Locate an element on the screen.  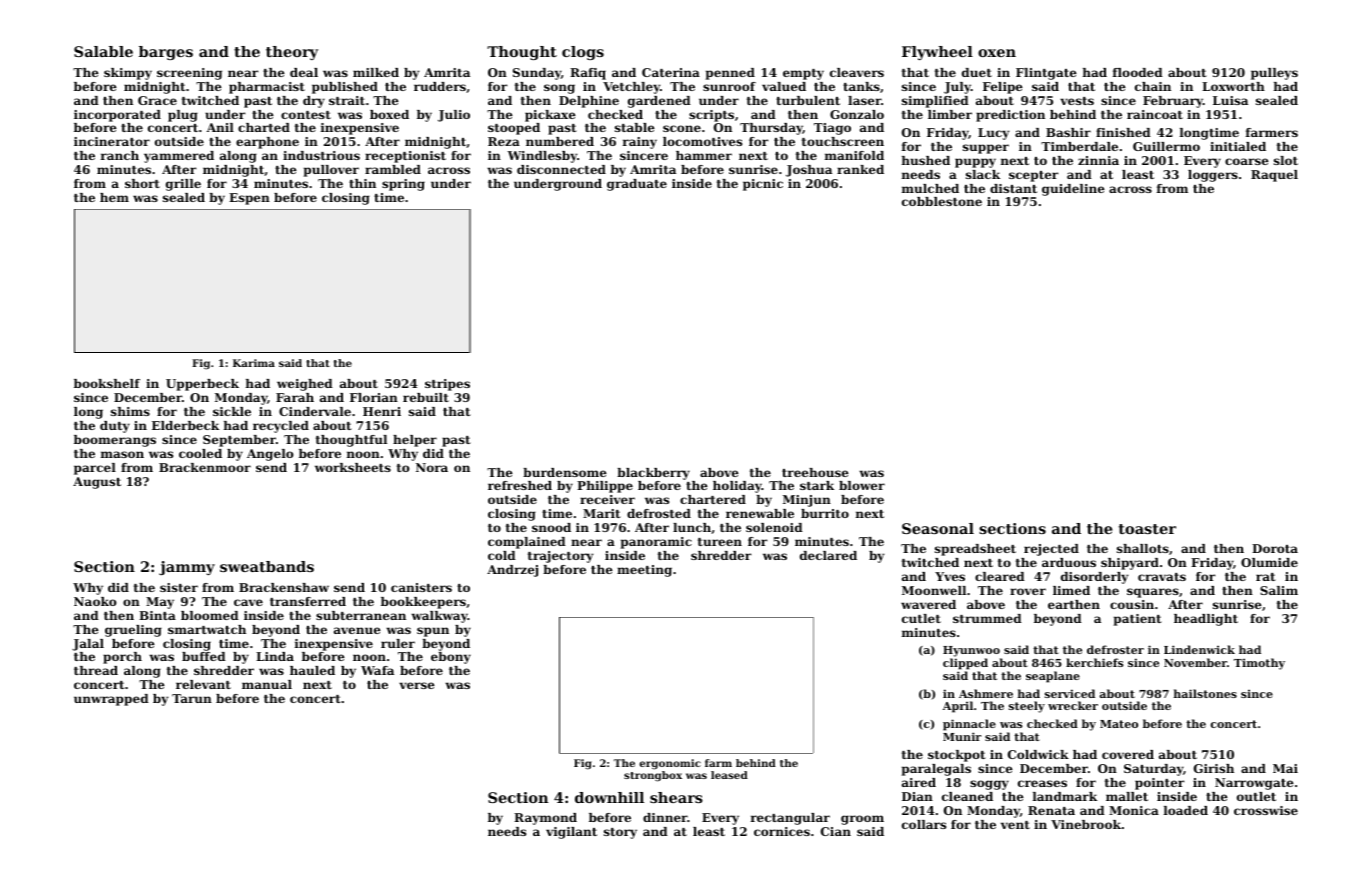
porch is located at coordinates (122, 658).
